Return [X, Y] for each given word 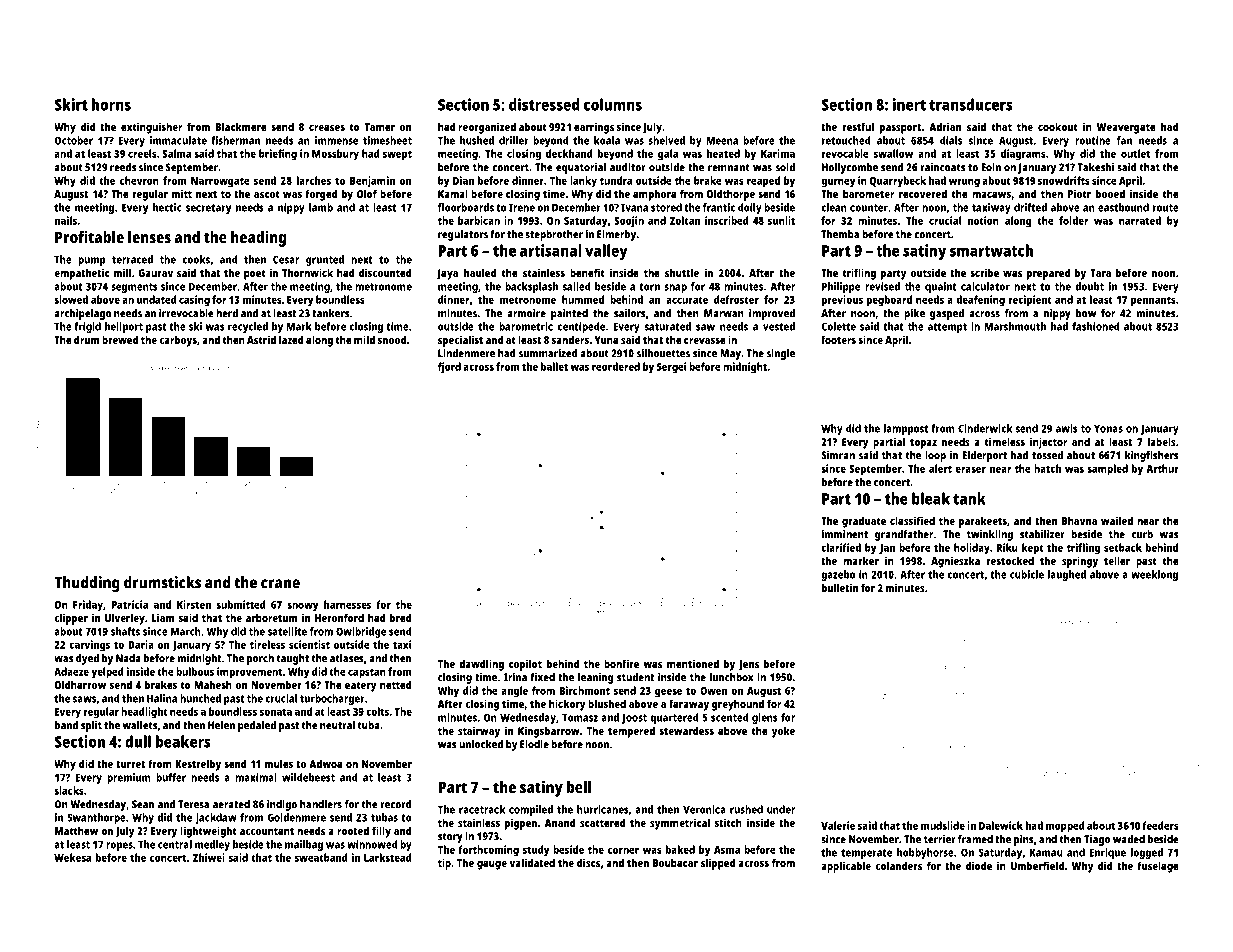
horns [111, 104]
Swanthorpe [96, 818]
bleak [931, 498]
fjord [449, 368]
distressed [544, 104]
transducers [971, 104]
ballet [554, 366]
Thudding [87, 584]
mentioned [693, 663]
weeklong [1154, 575]
